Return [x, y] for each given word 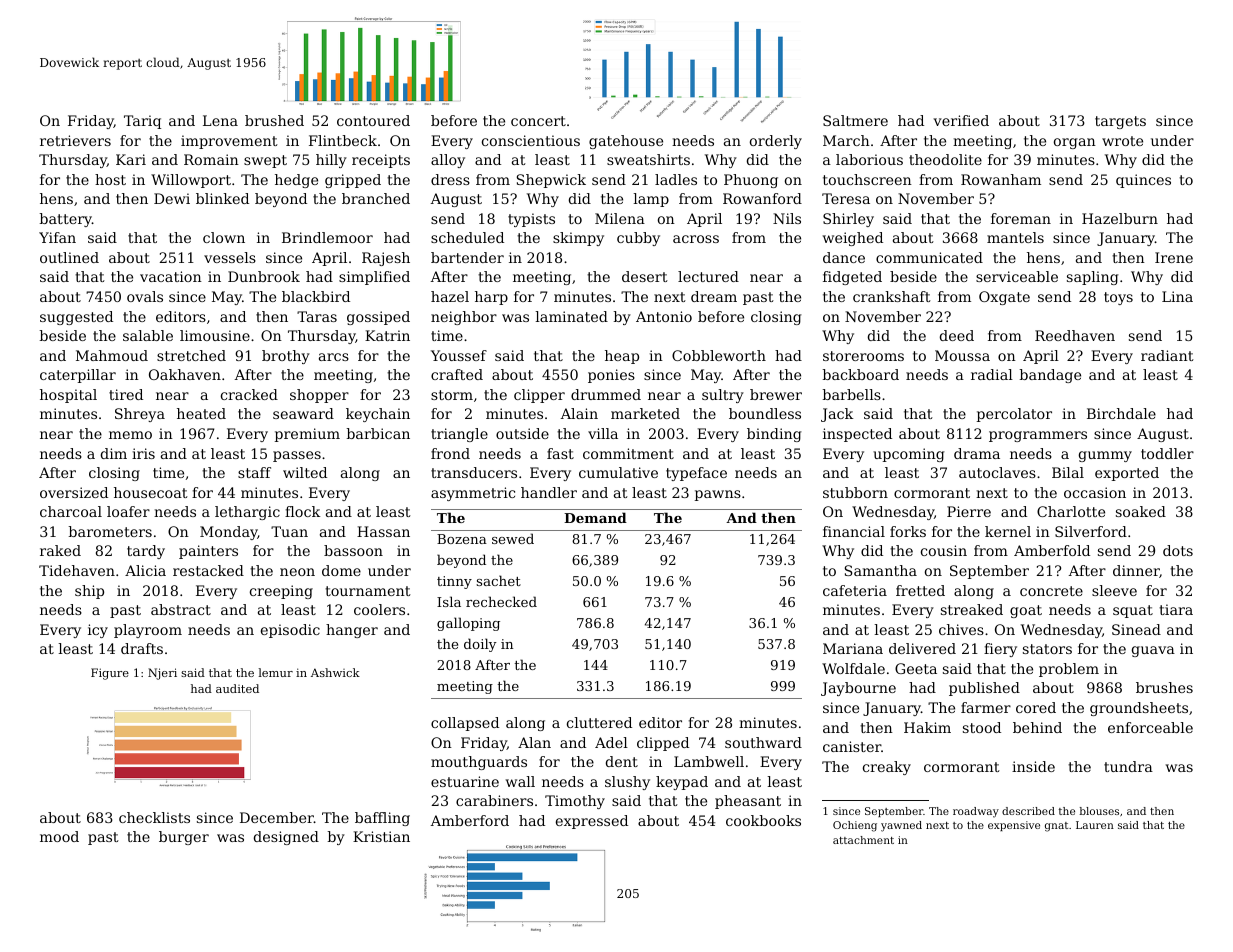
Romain [211, 159]
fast [560, 453]
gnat [1056, 827]
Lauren [1095, 825]
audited [237, 688]
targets [1120, 122]
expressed [592, 822]
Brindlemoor [327, 237]
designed [286, 838]
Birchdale [1121, 413]
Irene [1174, 257]
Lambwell [709, 761]
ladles [676, 179]
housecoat [151, 492]
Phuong [751, 181]
